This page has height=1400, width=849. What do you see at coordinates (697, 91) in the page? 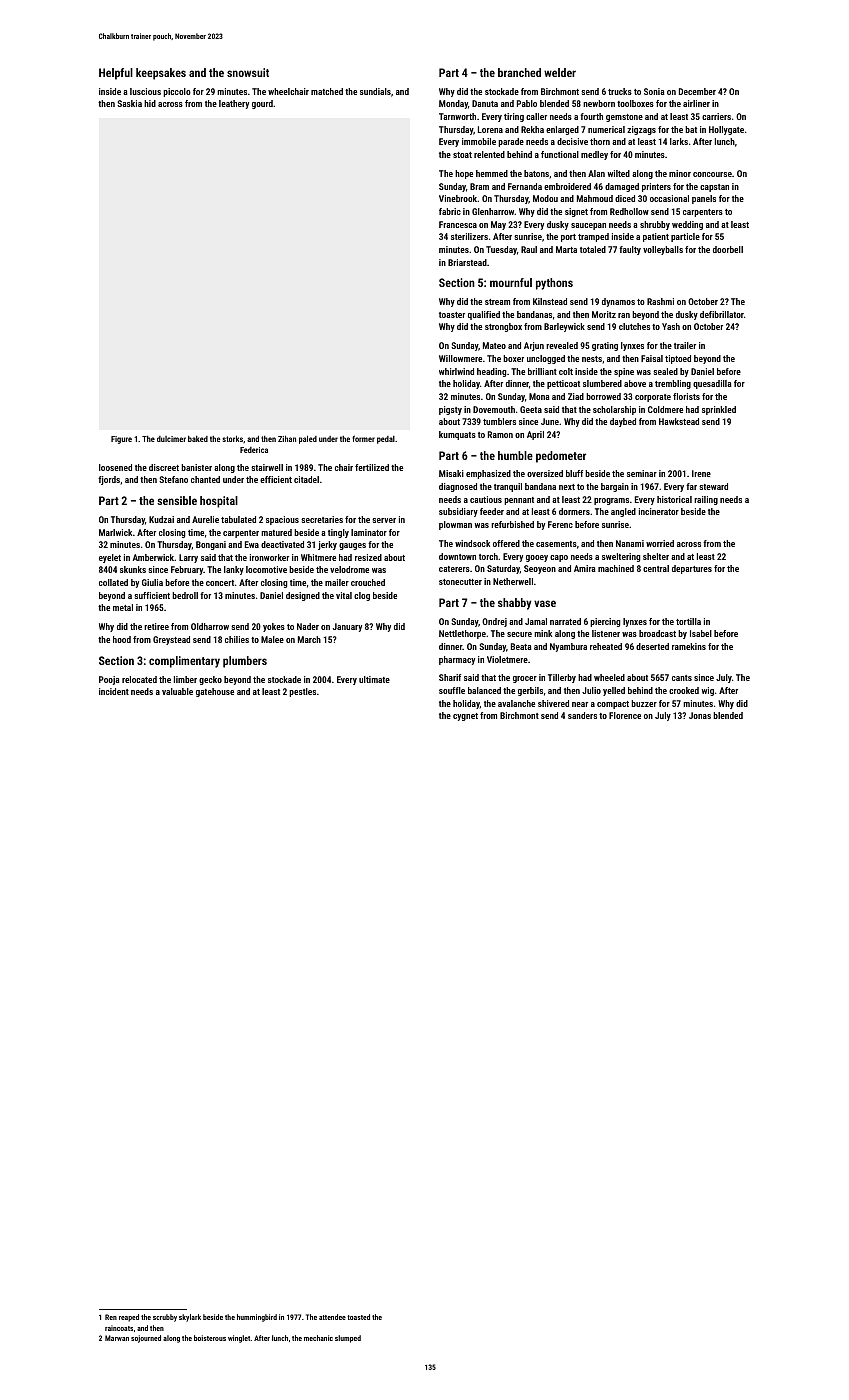
I see `December` at bounding box center [697, 91].
